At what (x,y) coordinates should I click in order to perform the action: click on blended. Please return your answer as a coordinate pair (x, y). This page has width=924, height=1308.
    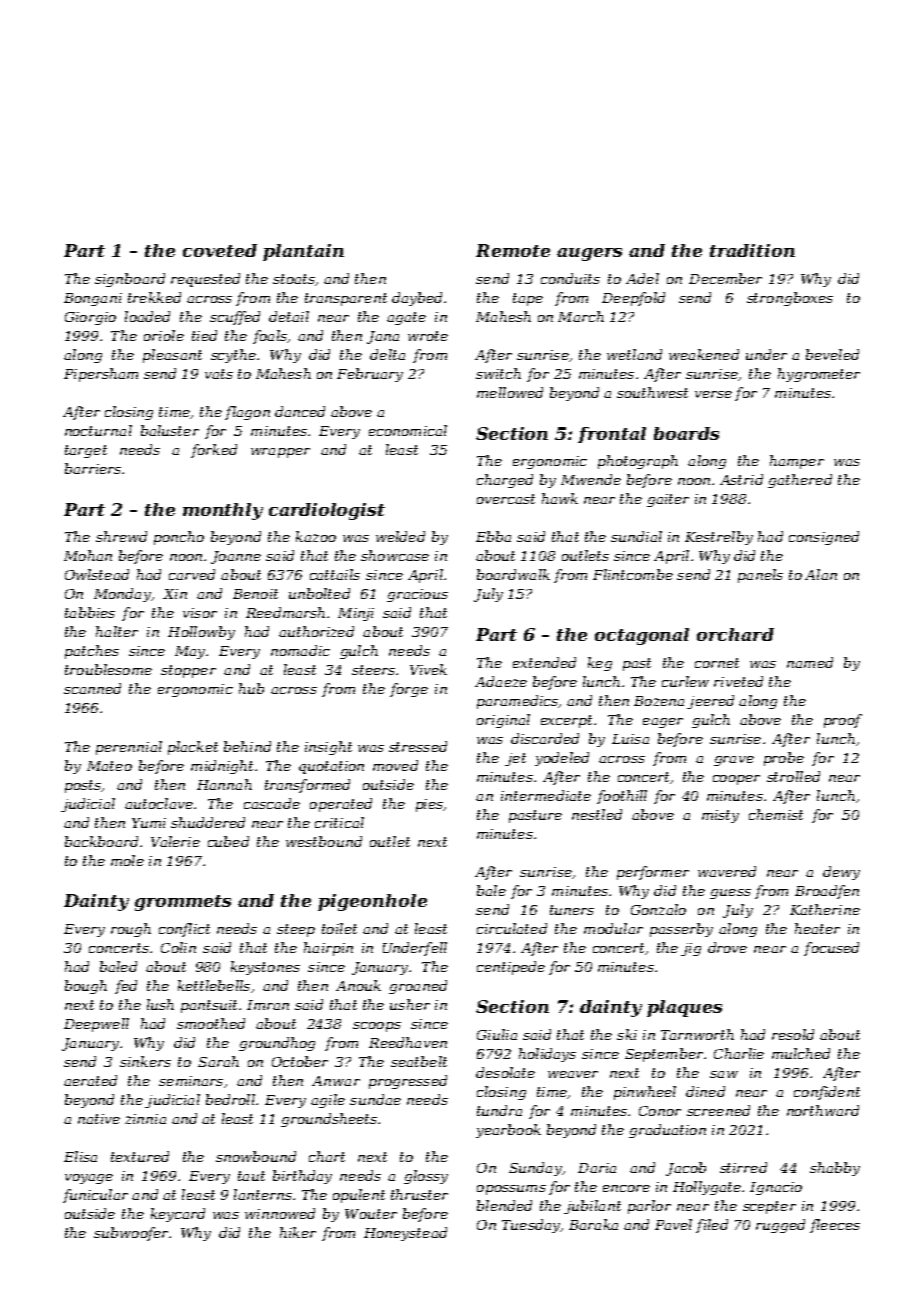
    Looking at the image, I should click on (504, 1205).
